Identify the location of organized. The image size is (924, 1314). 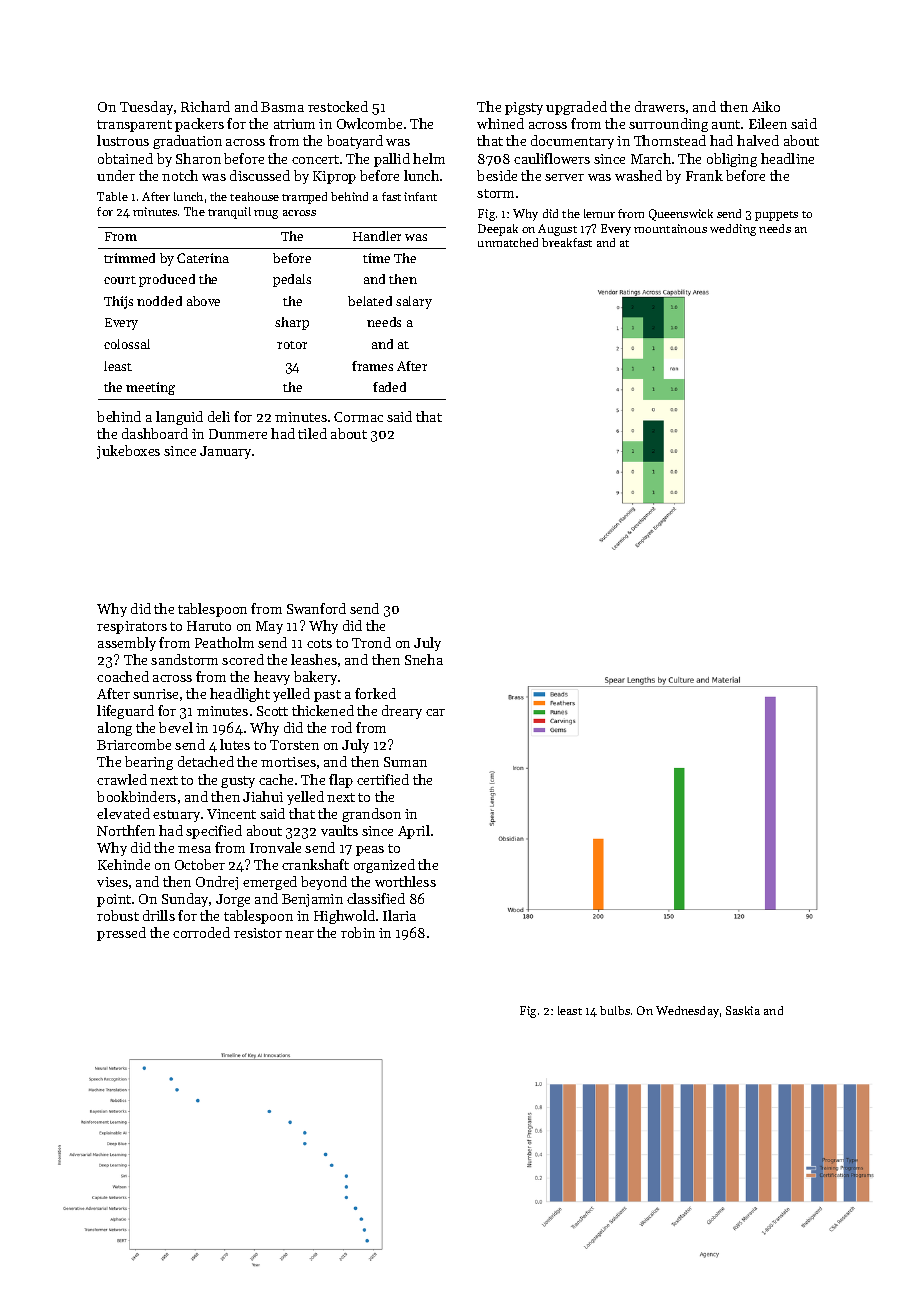
(384, 866).
